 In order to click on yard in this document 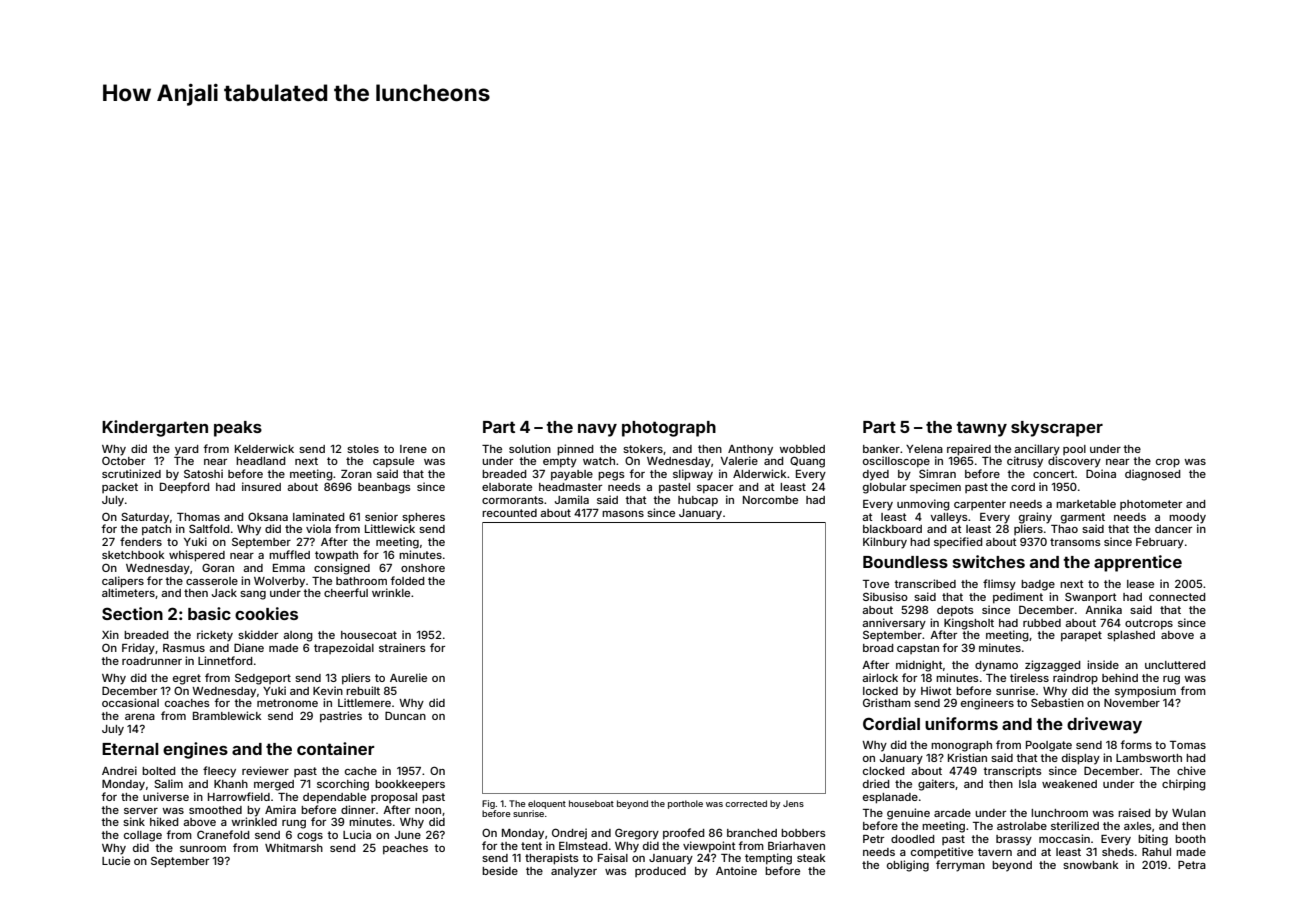, I will do `click(187, 450)`.
